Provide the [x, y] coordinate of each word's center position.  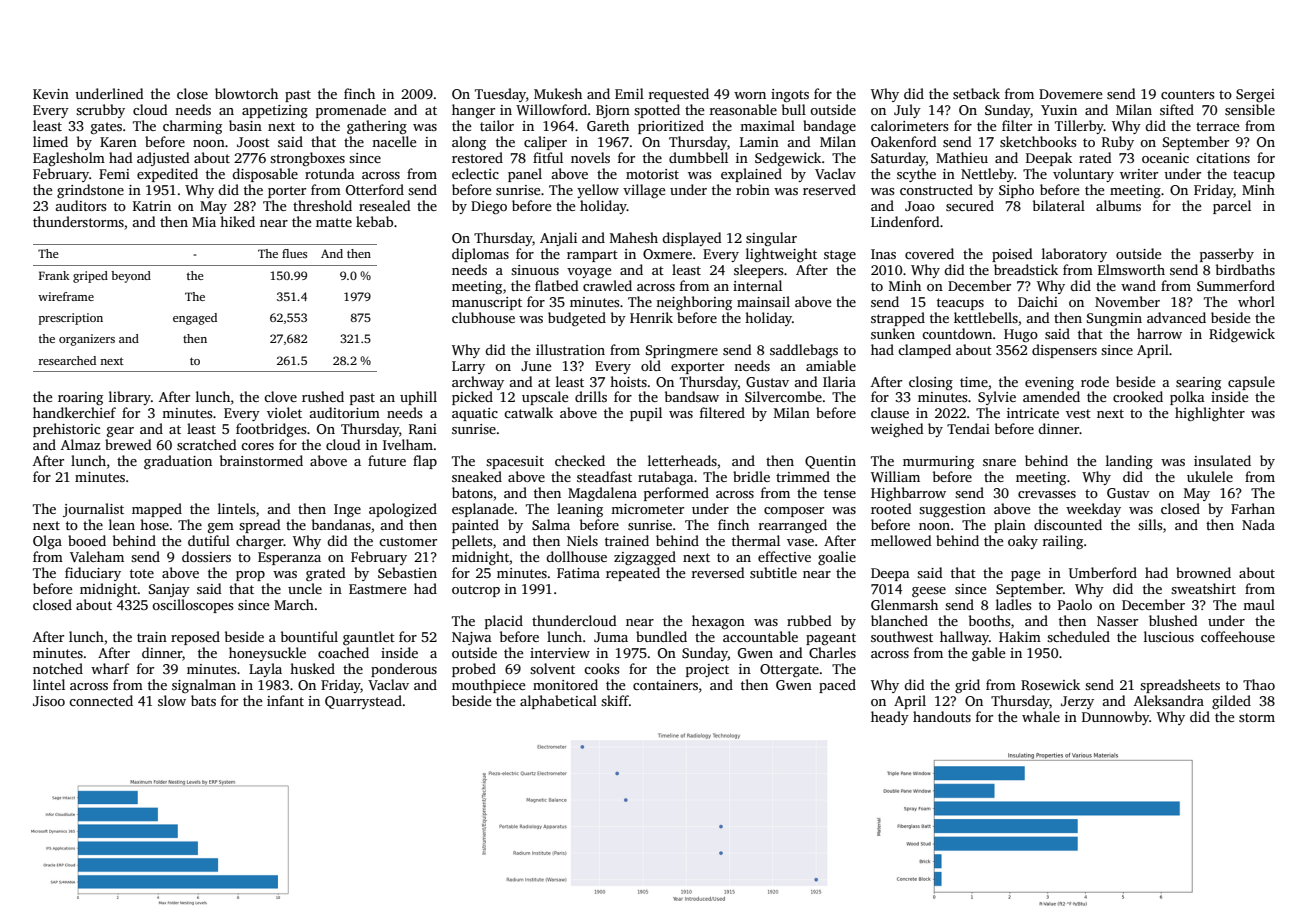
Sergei [1255, 95]
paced [837, 686]
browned [1203, 572]
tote [142, 573]
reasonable [743, 109]
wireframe [66, 296]
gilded [1231, 702]
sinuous [535, 270]
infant [285, 700]
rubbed [809, 620]
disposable [265, 175]
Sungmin [1114, 319]
